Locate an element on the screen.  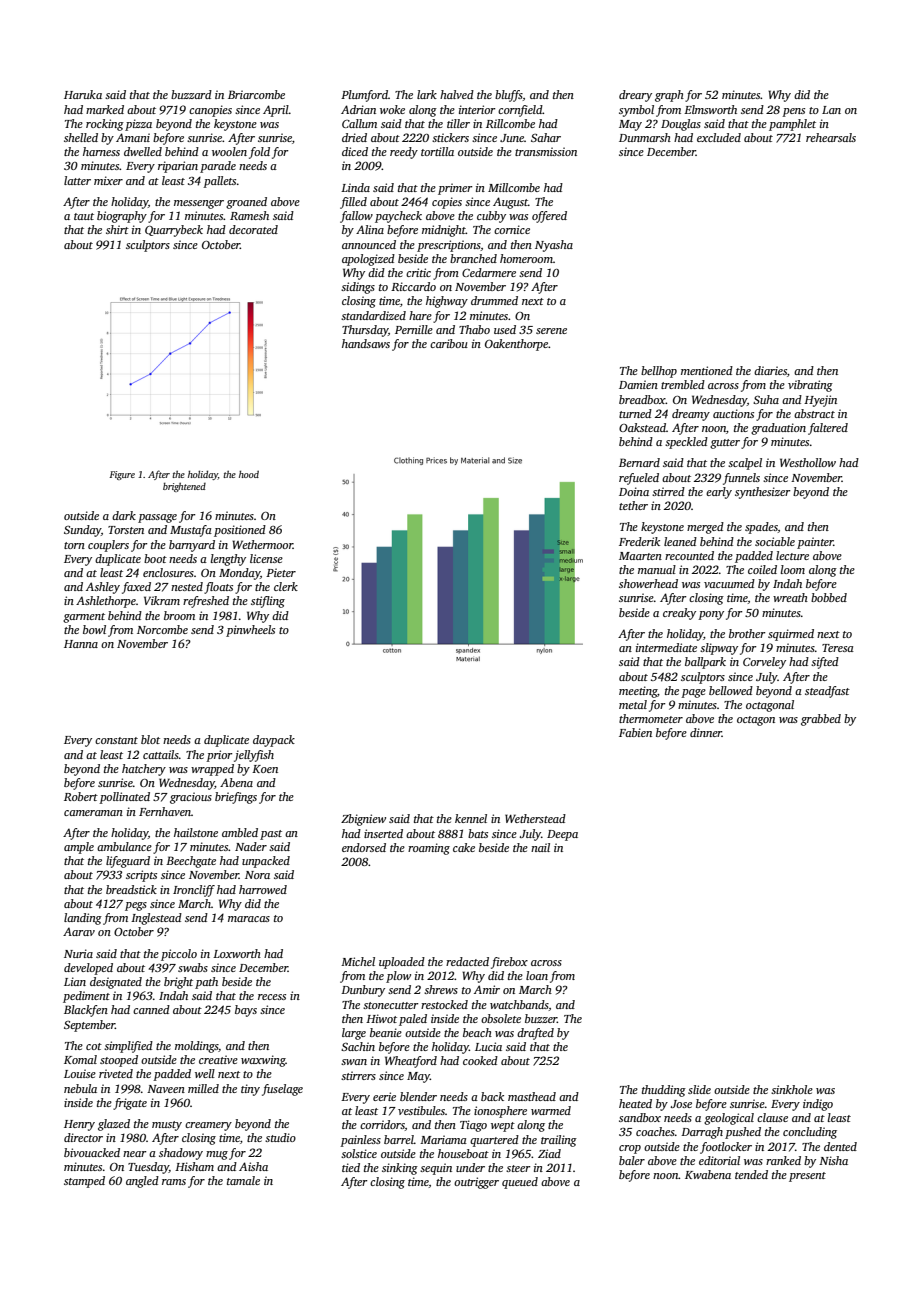
prior is located at coordinates (219, 756).
